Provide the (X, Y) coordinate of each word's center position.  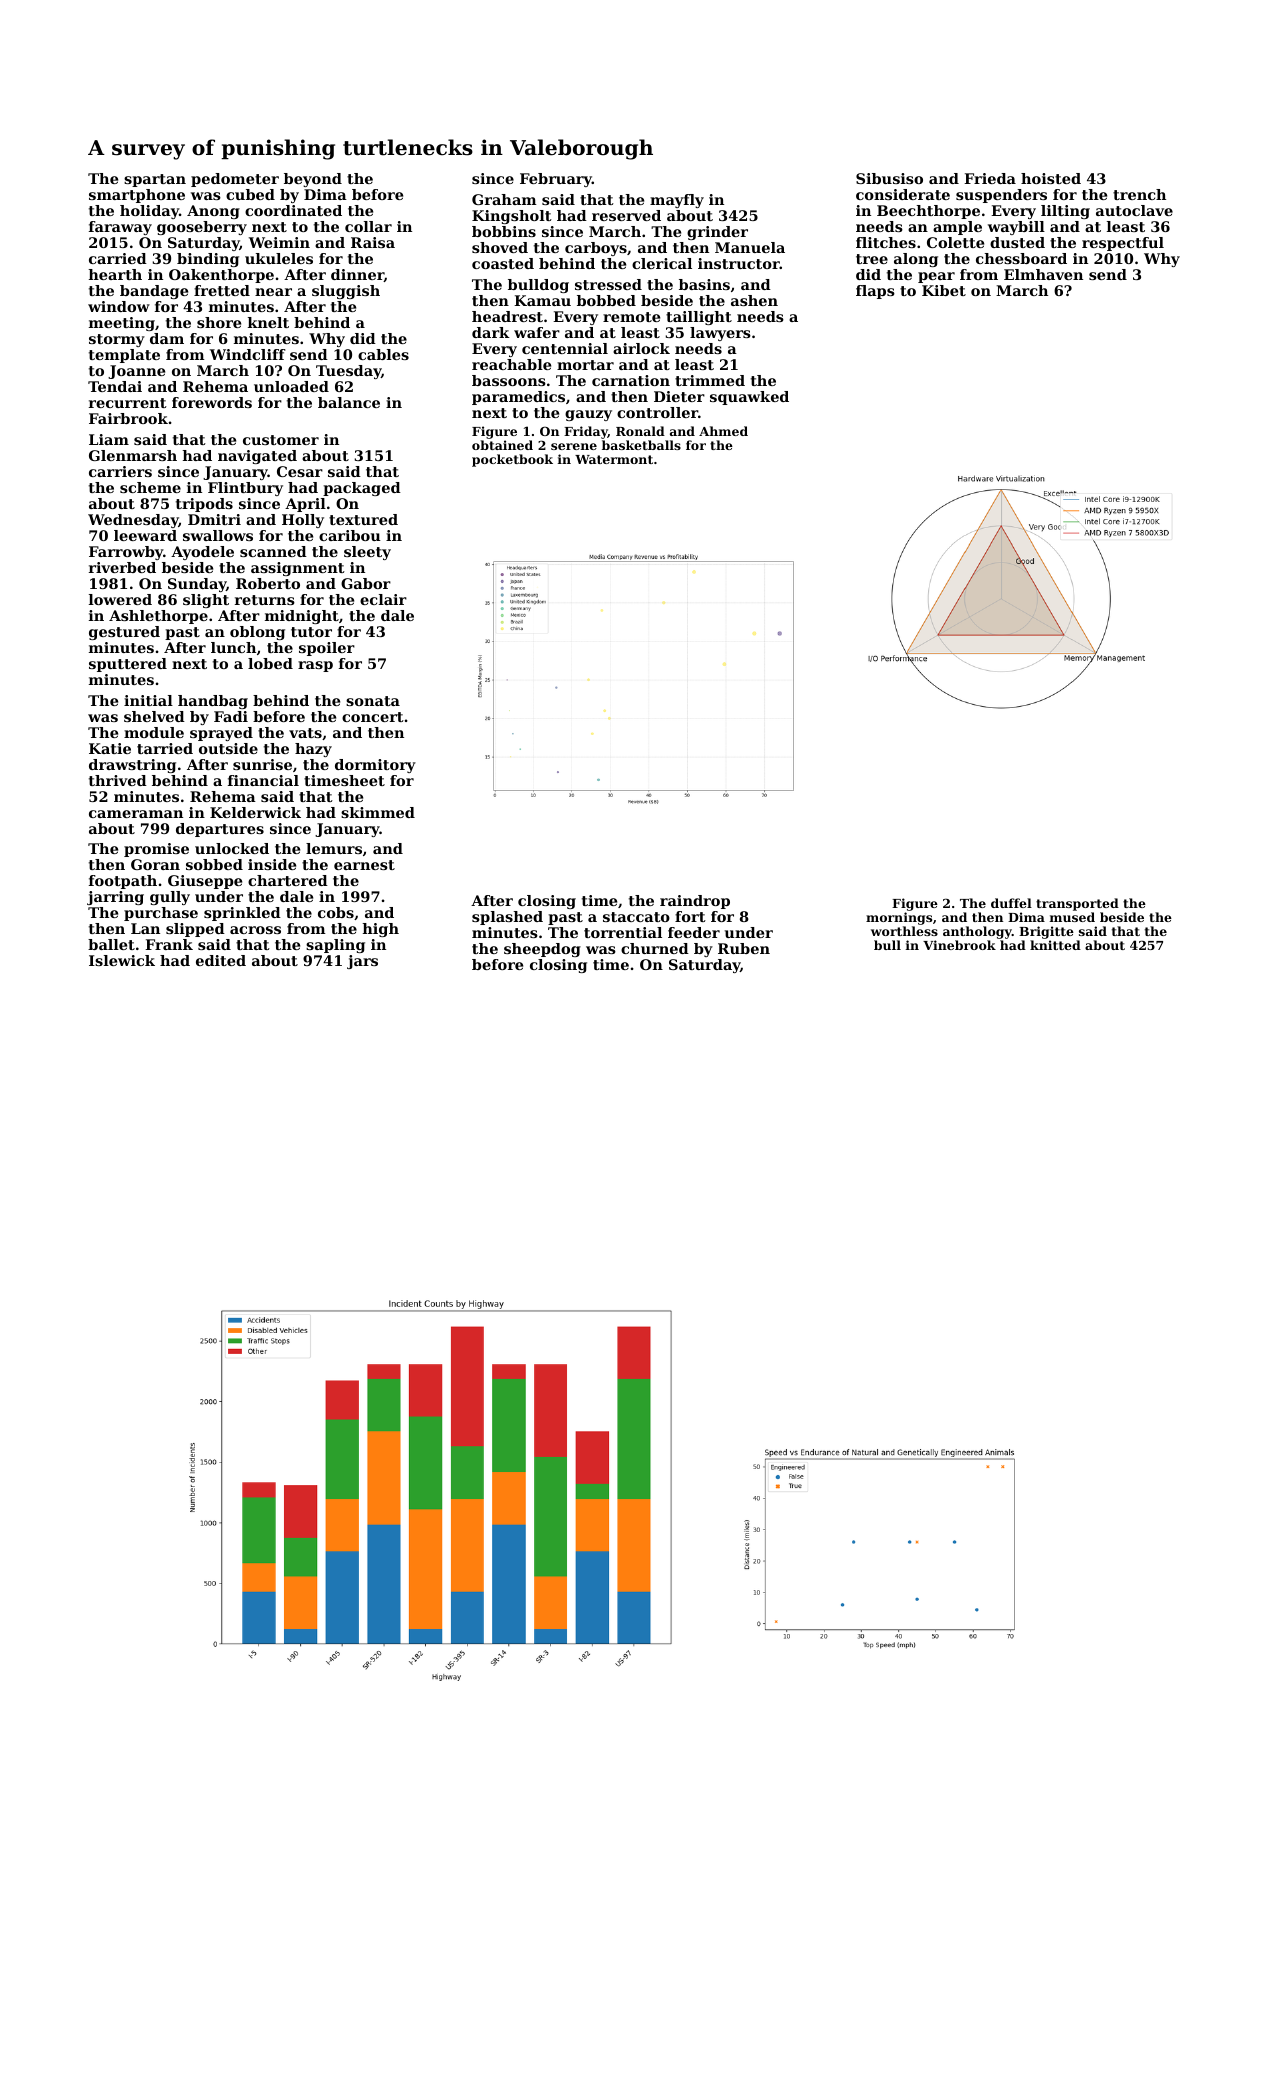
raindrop (695, 902)
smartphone (137, 196)
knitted (1055, 945)
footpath (123, 882)
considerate (903, 194)
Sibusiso (889, 178)
